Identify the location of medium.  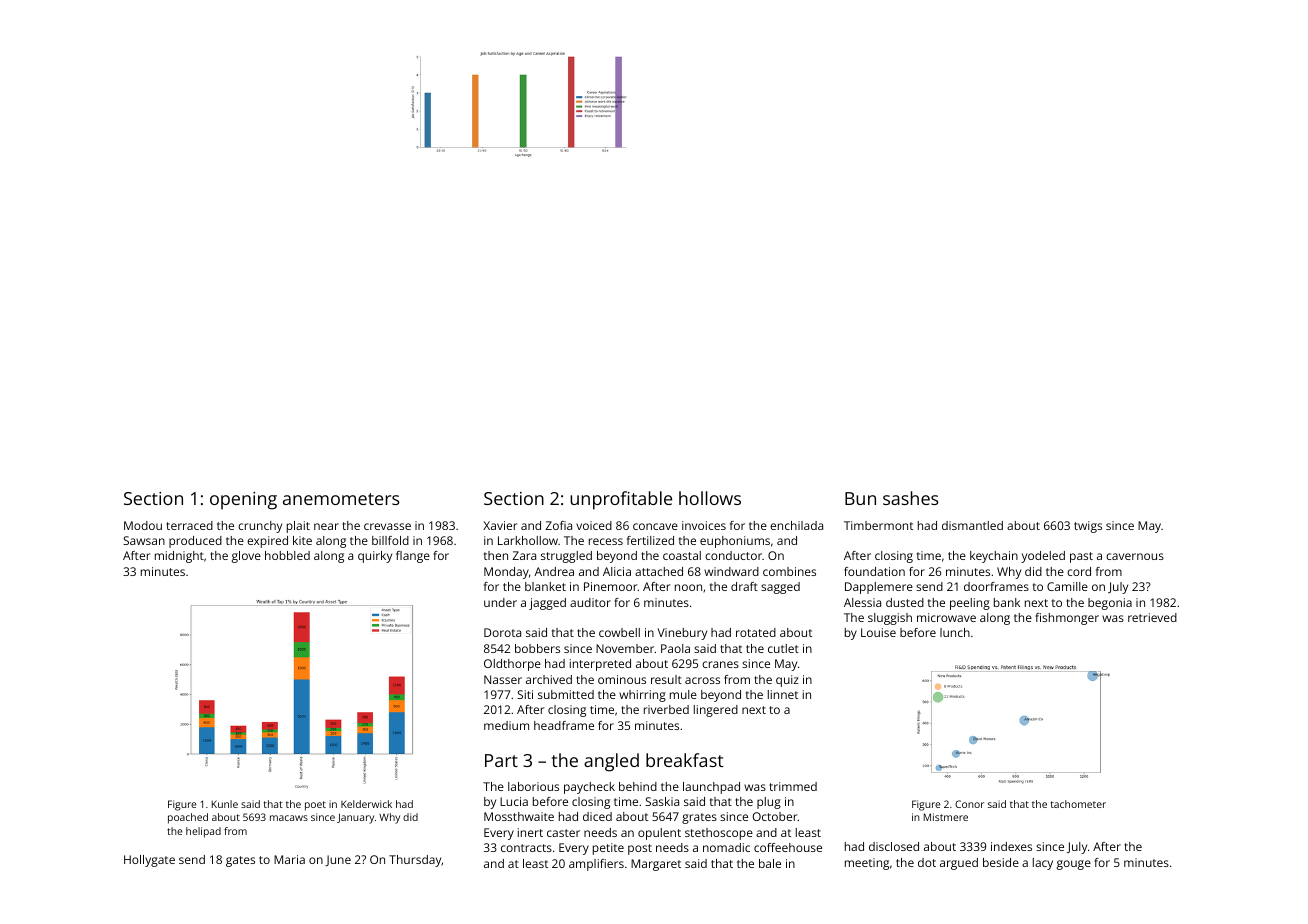
(506, 725).
